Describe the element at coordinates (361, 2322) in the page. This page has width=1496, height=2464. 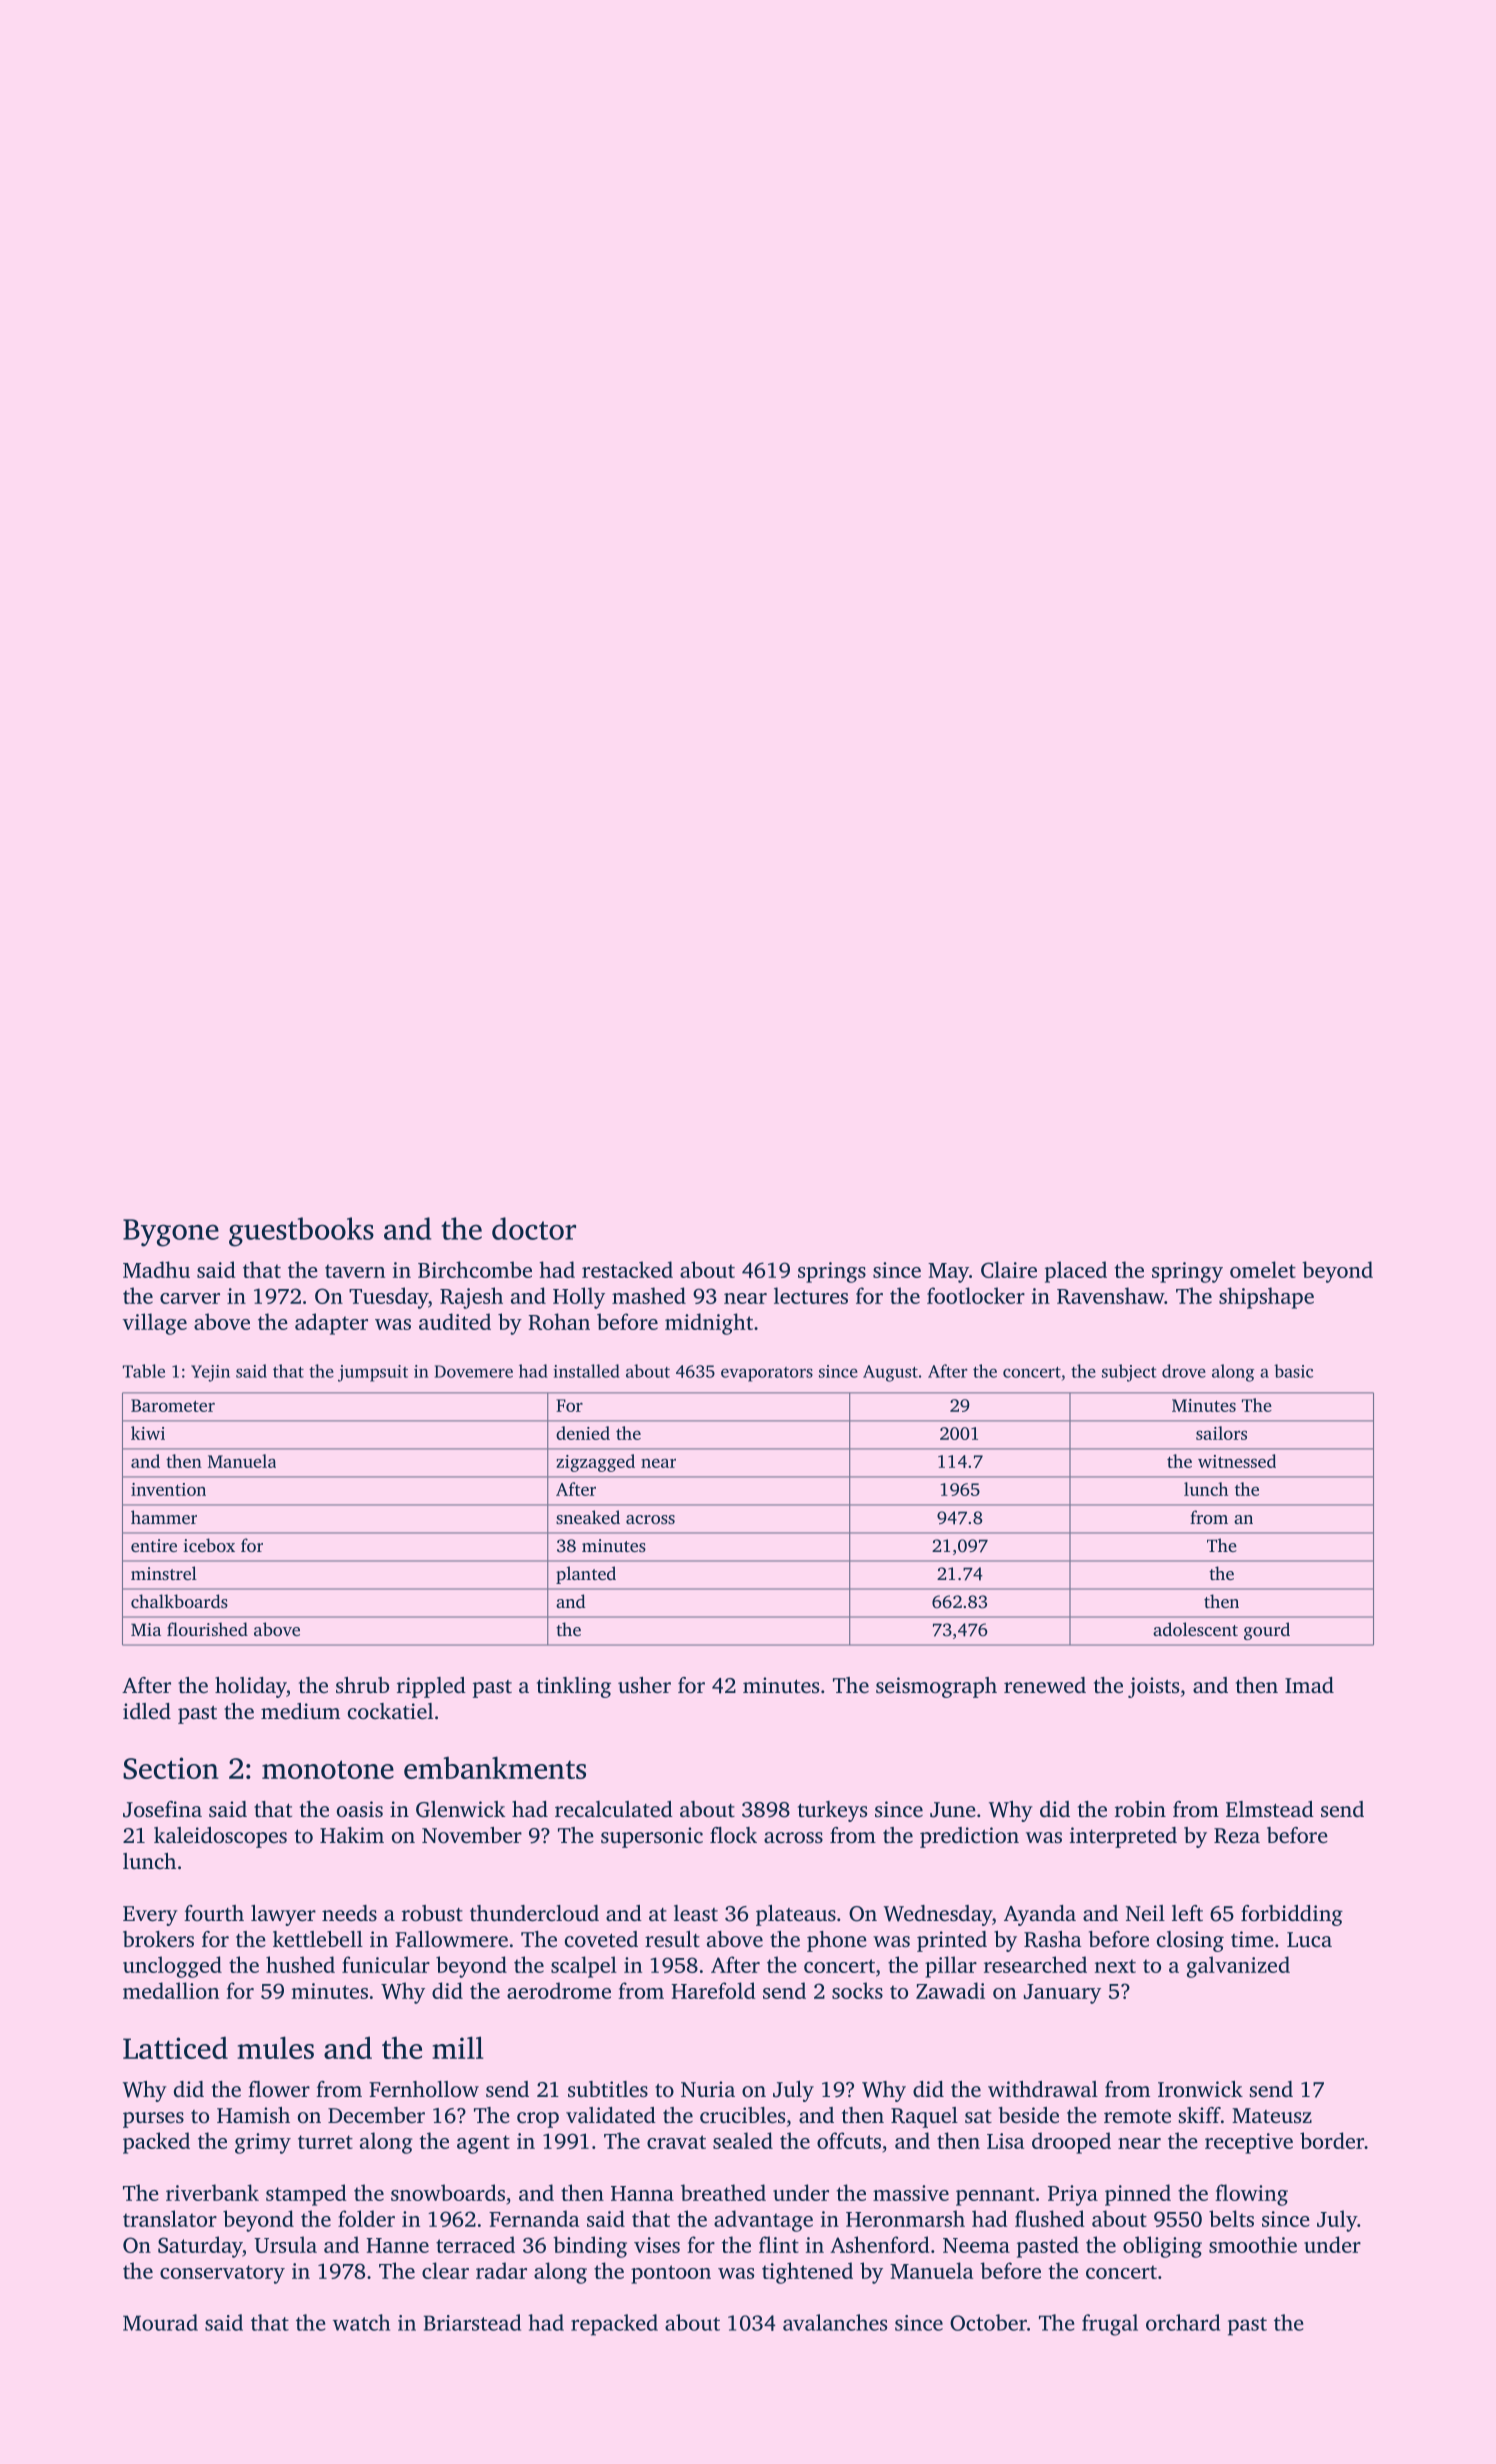
I see `watch` at that location.
